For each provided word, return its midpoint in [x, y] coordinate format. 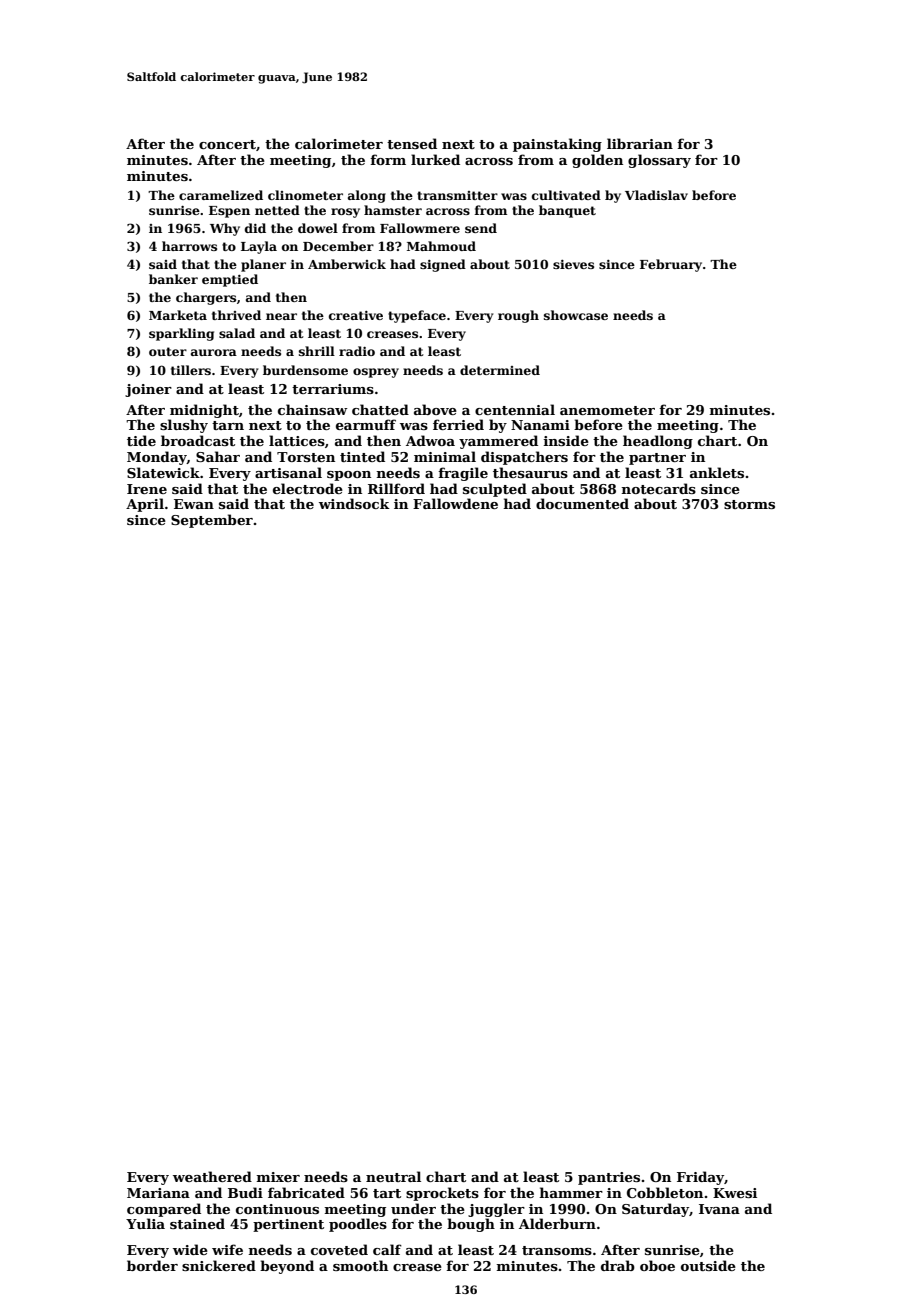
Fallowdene [455, 503]
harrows [189, 246]
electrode [308, 488]
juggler [496, 1210]
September [212, 521]
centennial [515, 409]
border [152, 1265]
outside [708, 1265]
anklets [717, 472]
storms [749, 504]
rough [518, 316]
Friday [700, 1178]
